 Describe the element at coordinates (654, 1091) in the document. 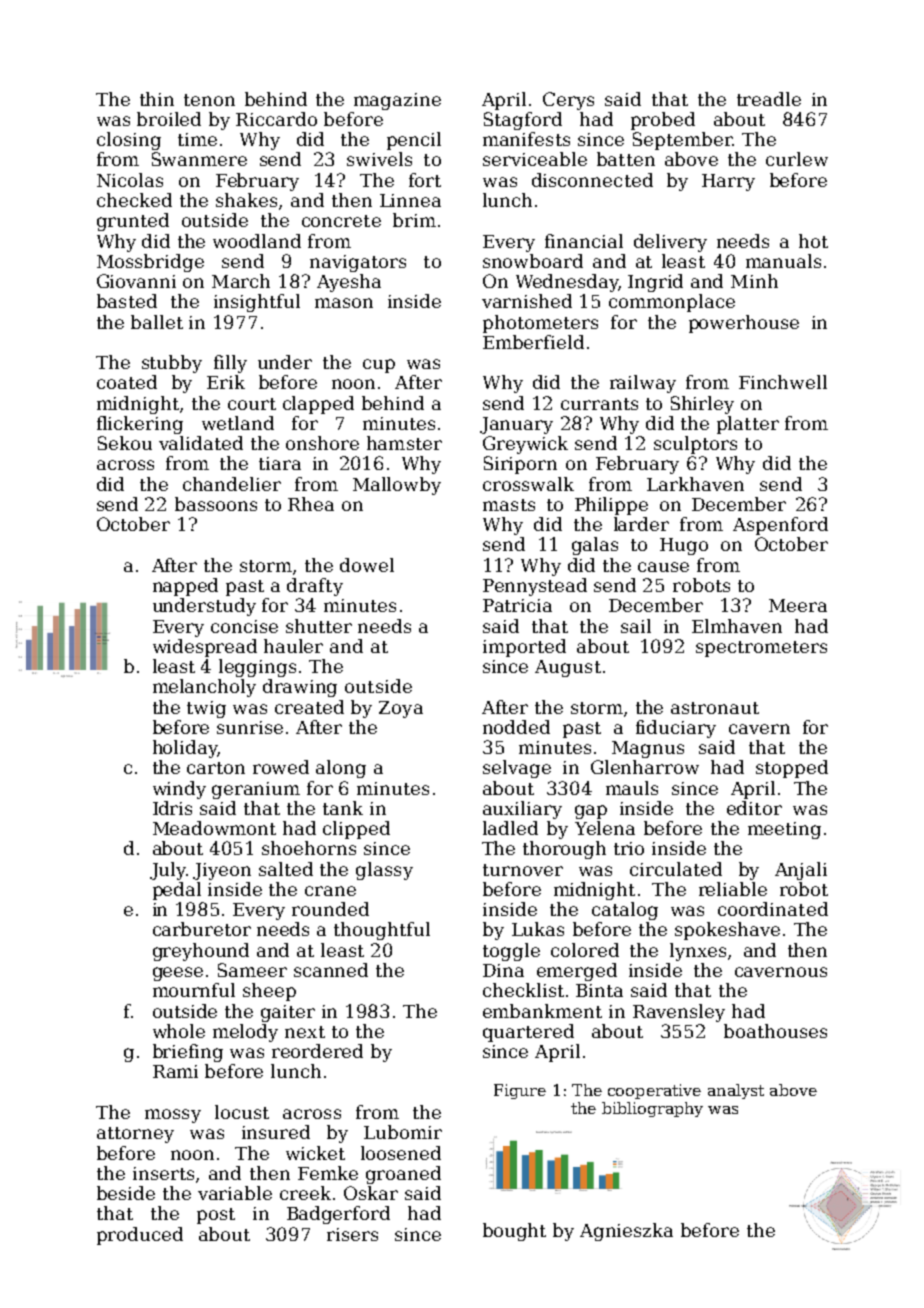

I see `cooperative` at that location.
